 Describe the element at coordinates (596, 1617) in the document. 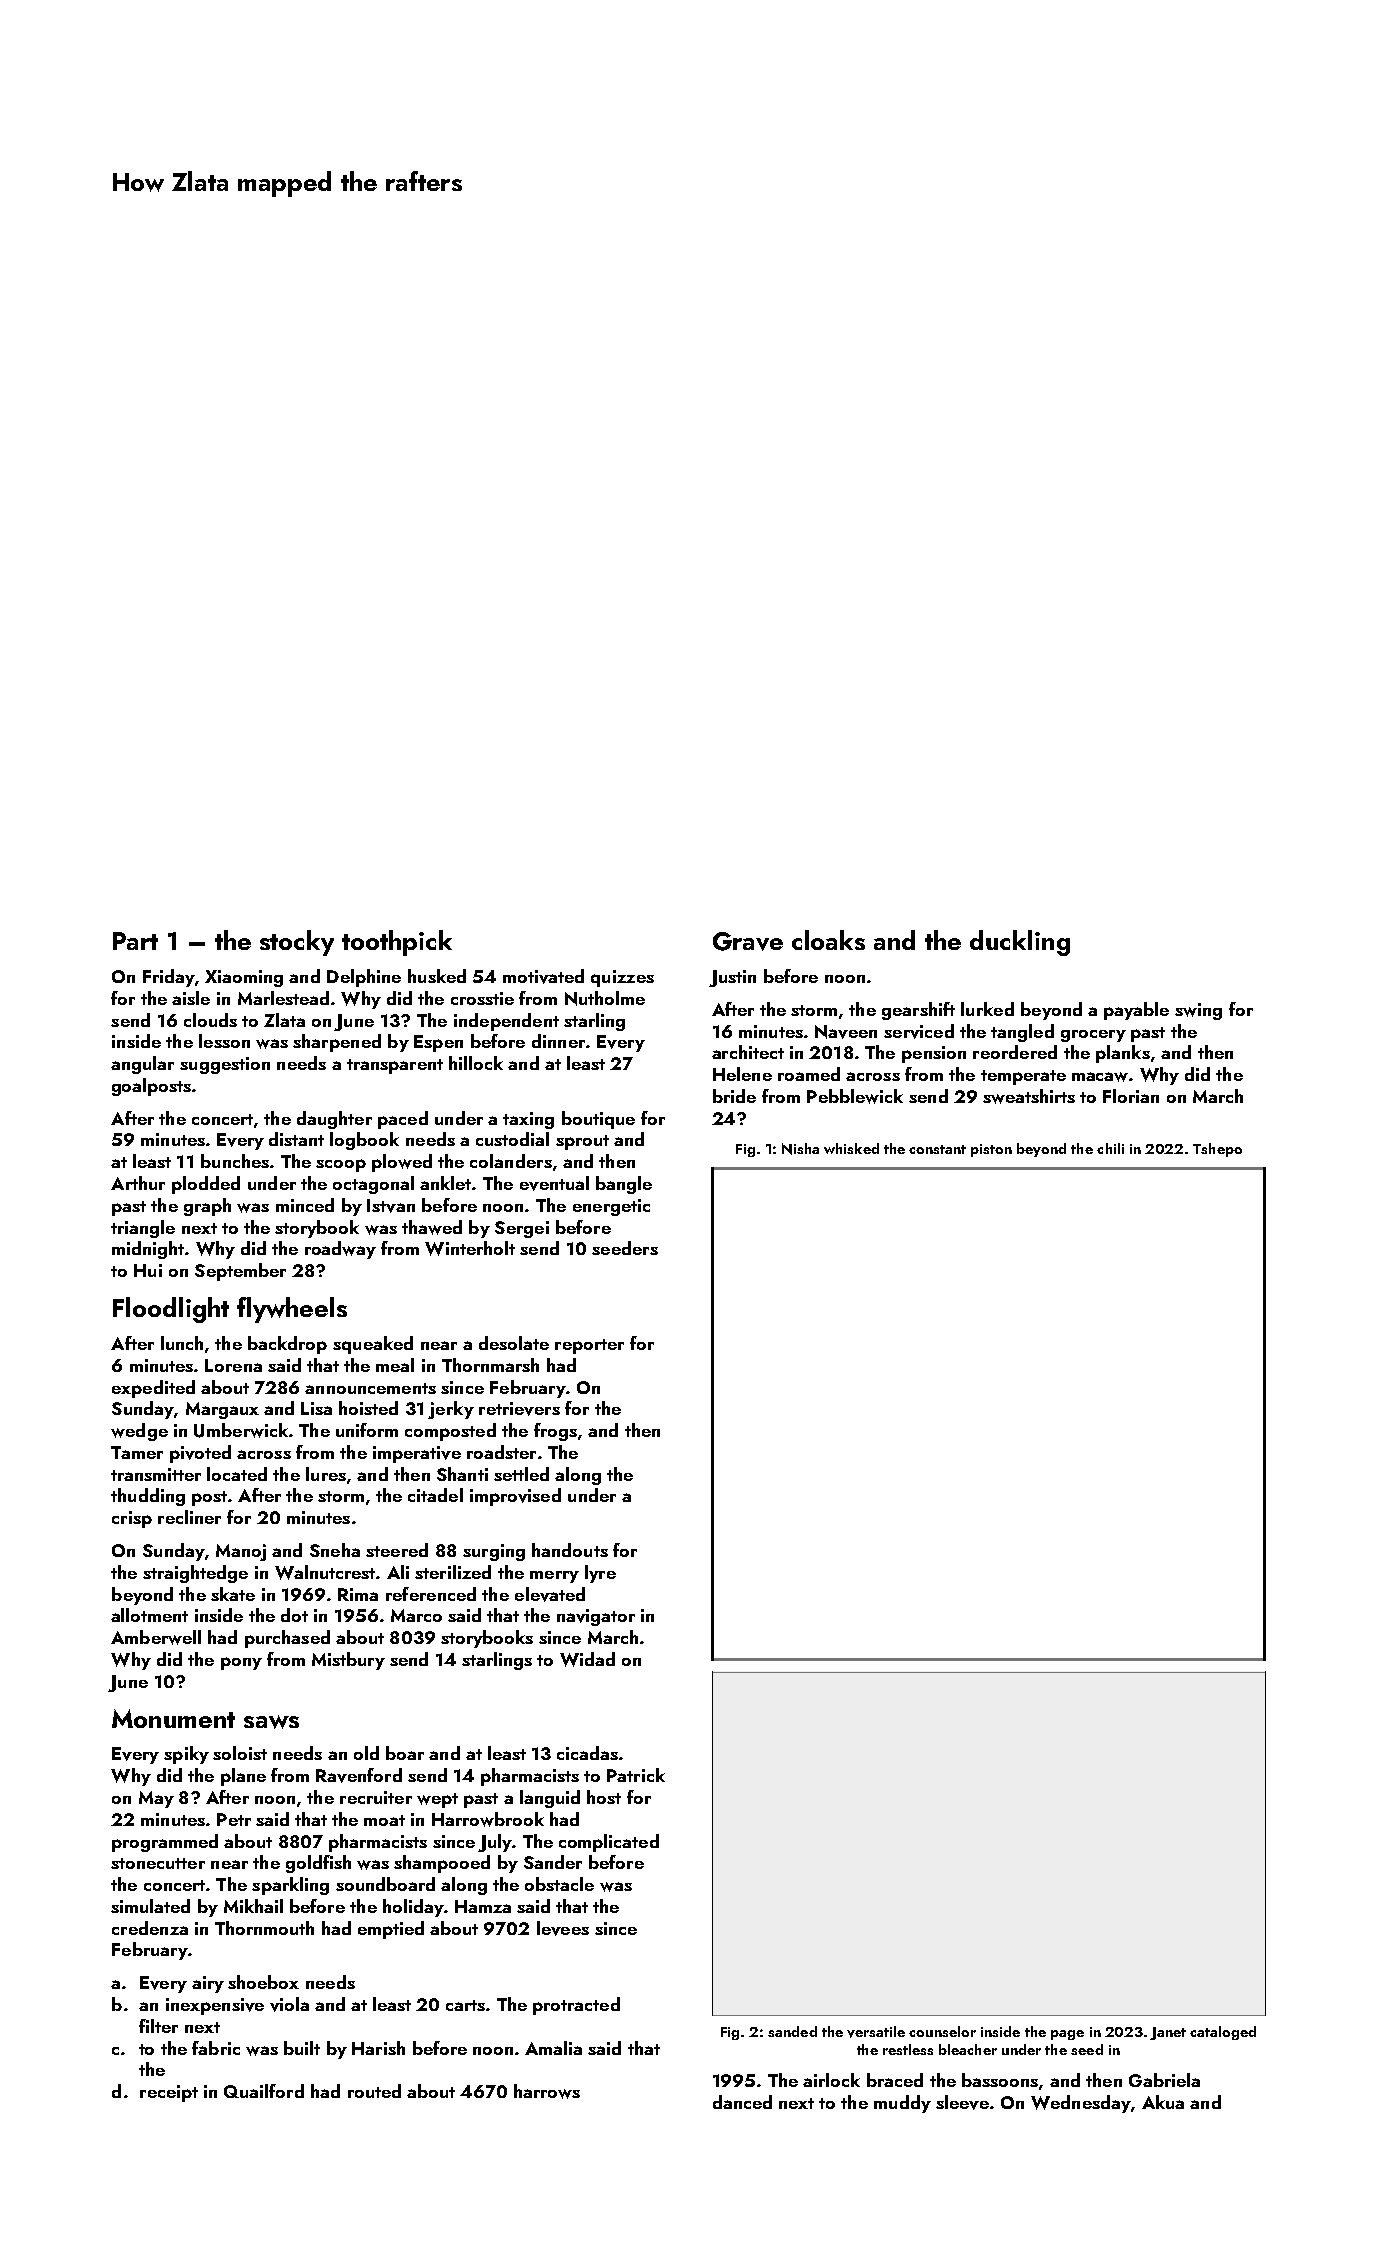

I see `navigator` at that location.
